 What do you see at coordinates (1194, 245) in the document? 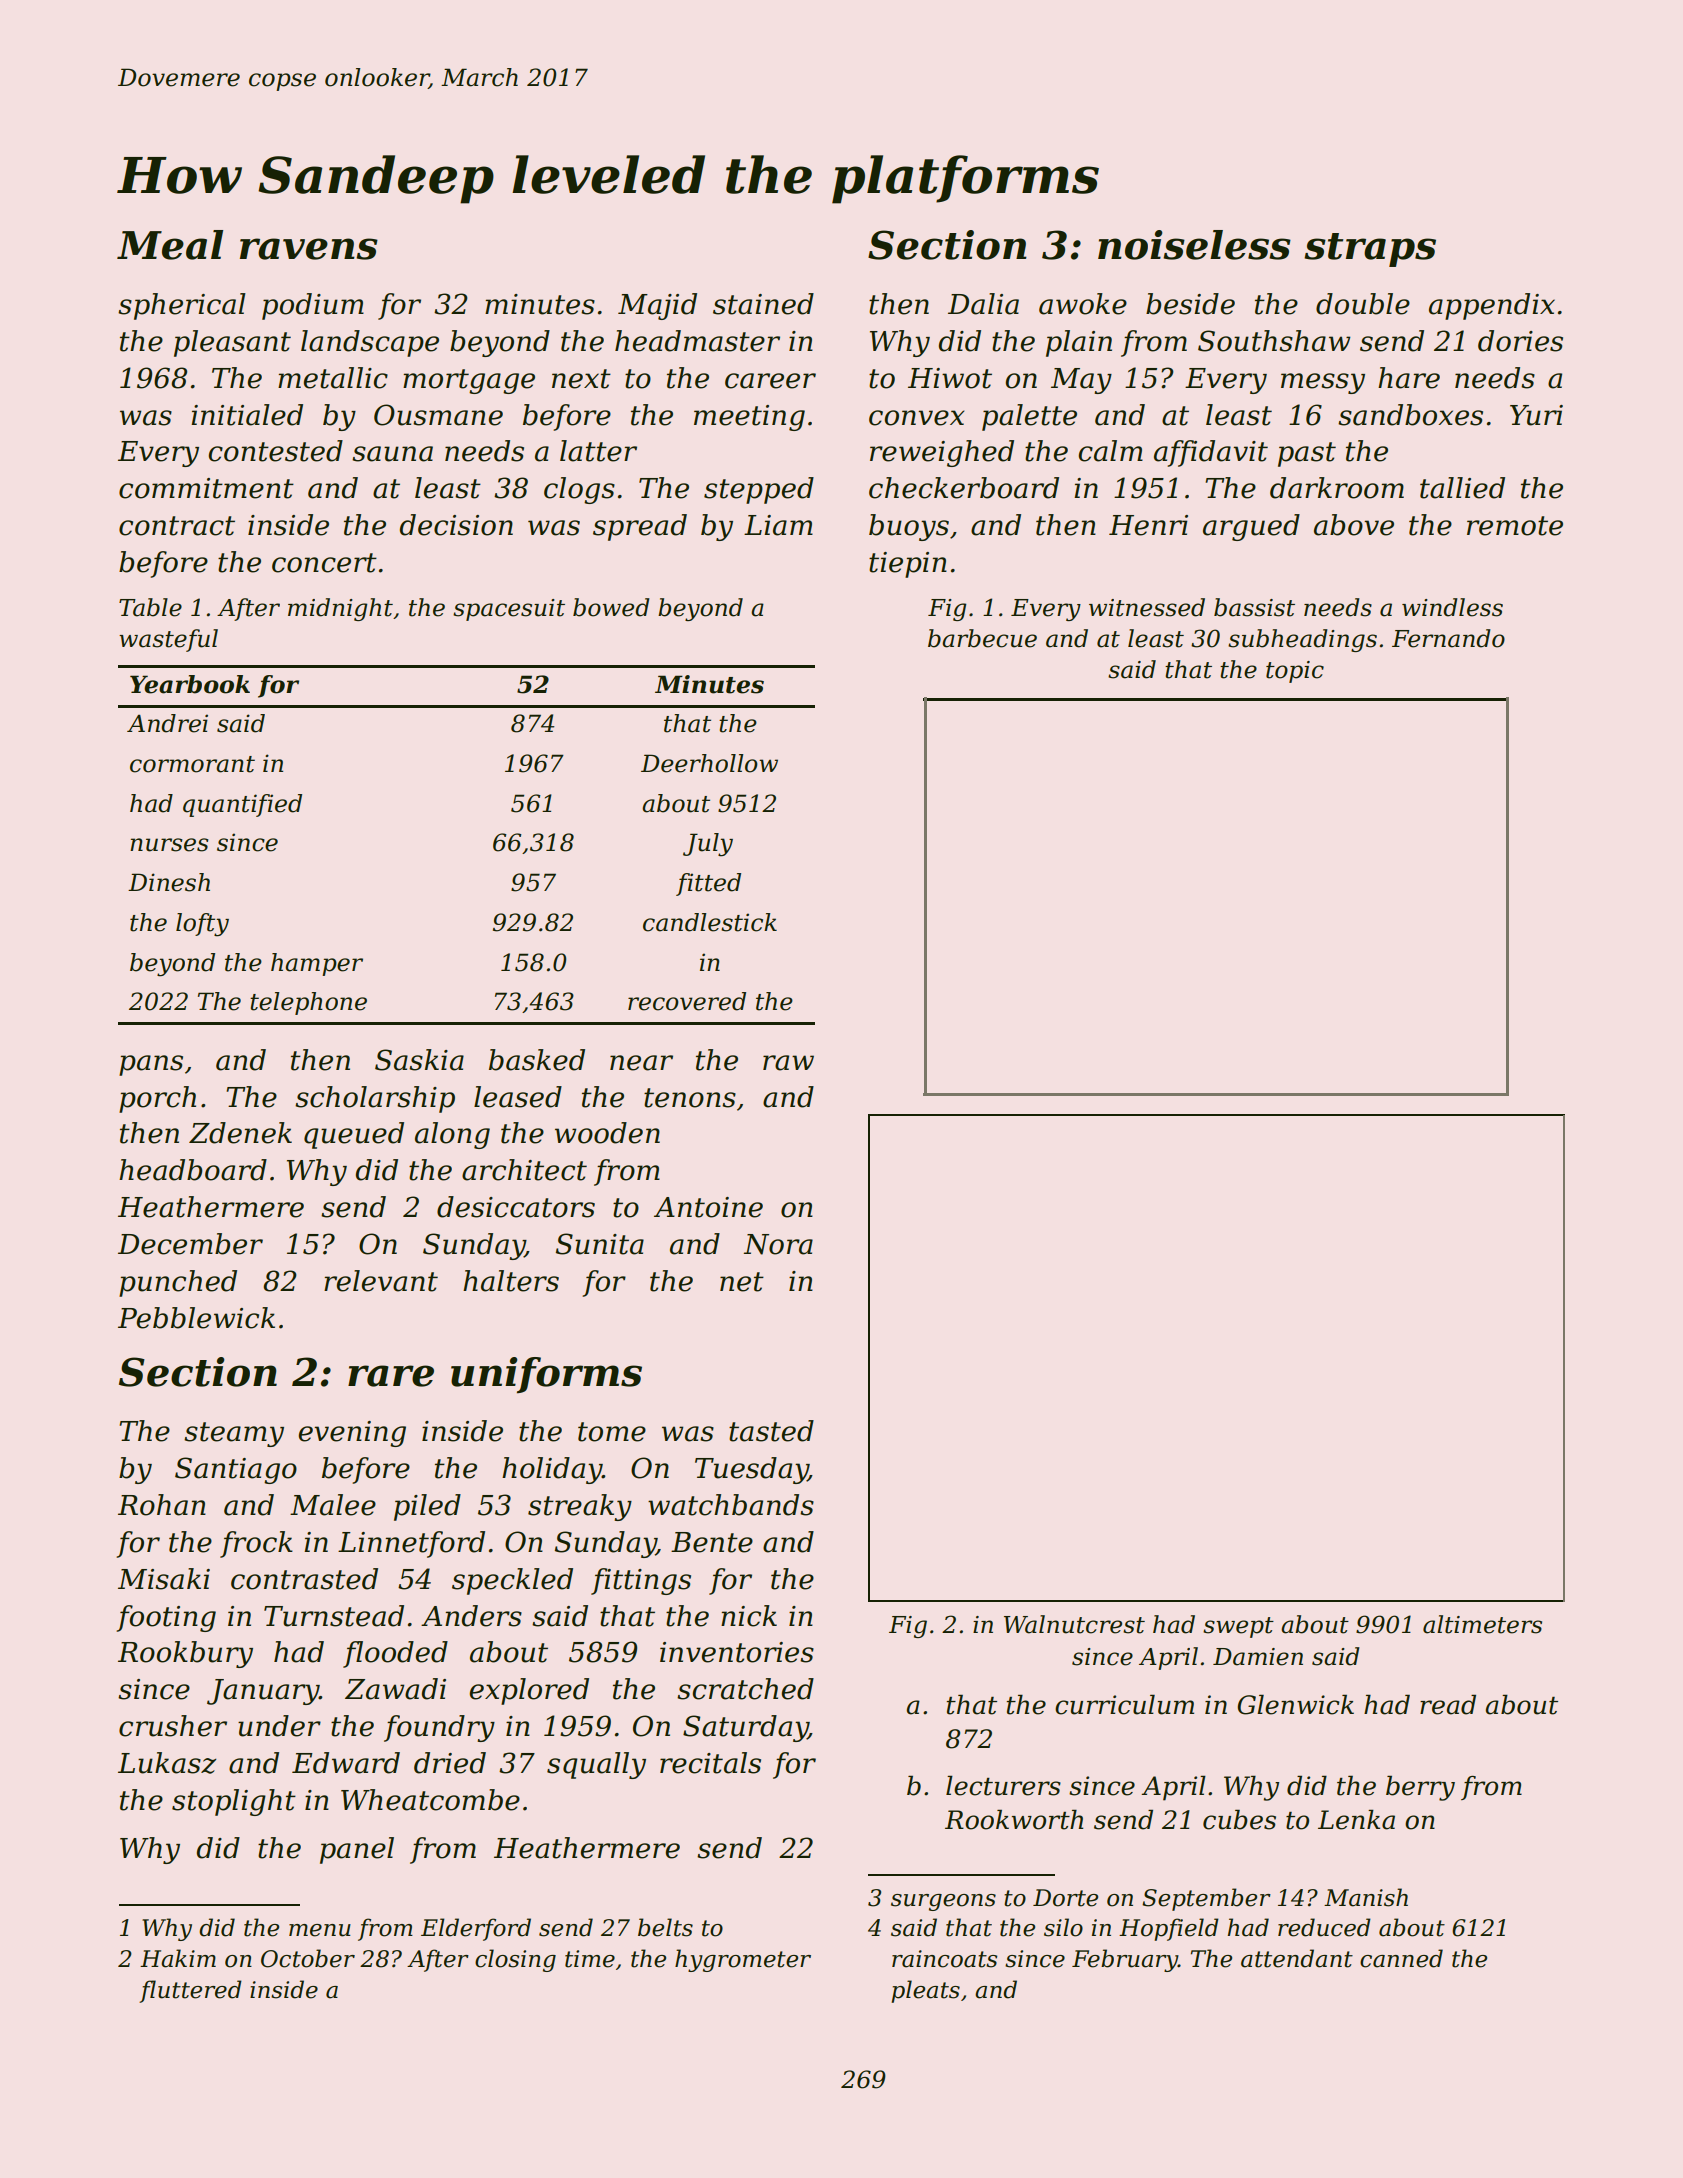
I see `noiseless` at bounding box center [1194, 245].
